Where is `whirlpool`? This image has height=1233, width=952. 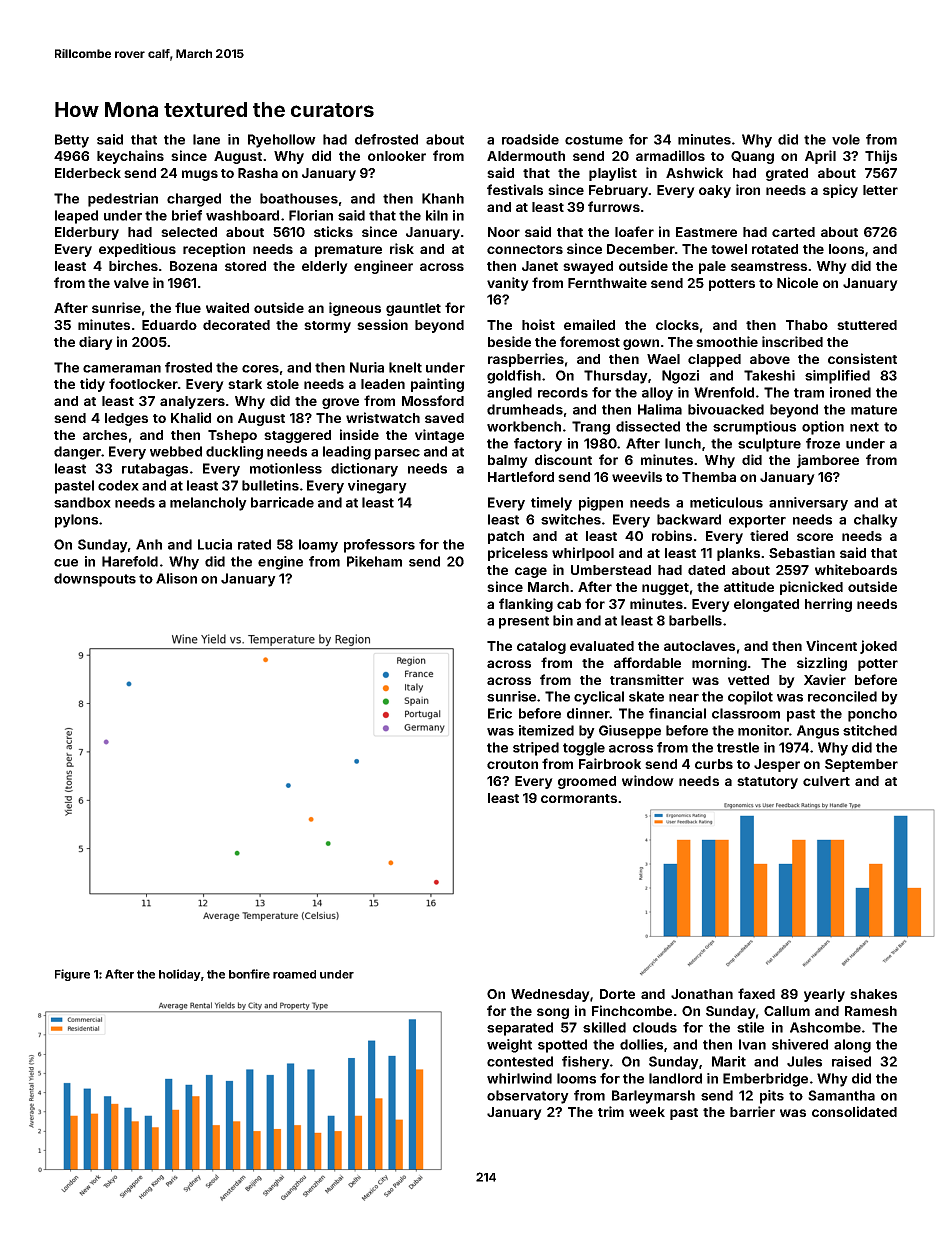 whirlpool is located at coordinates (583, 554).
